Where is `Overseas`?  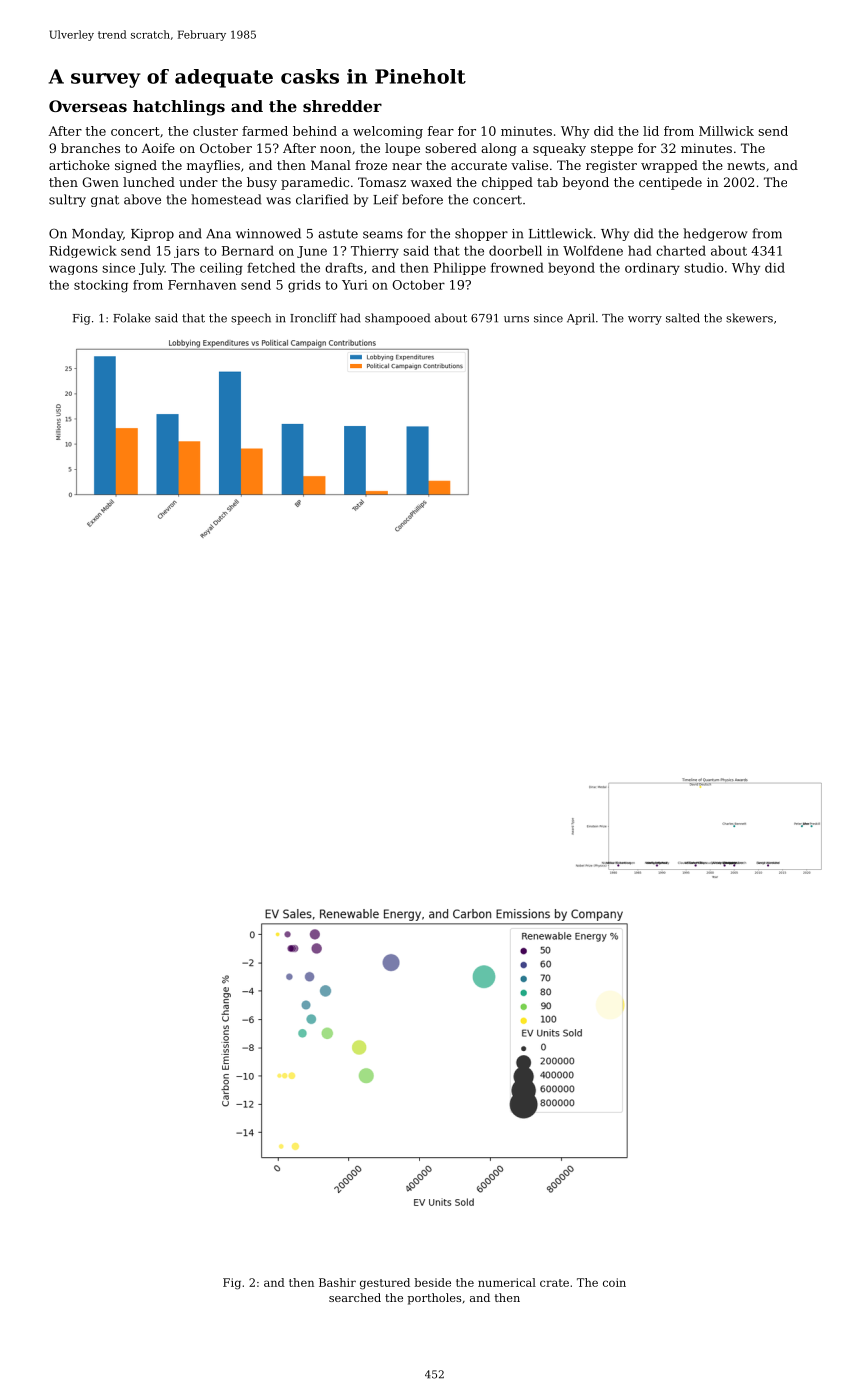 Overseas is located at coordinates (88, 106).
